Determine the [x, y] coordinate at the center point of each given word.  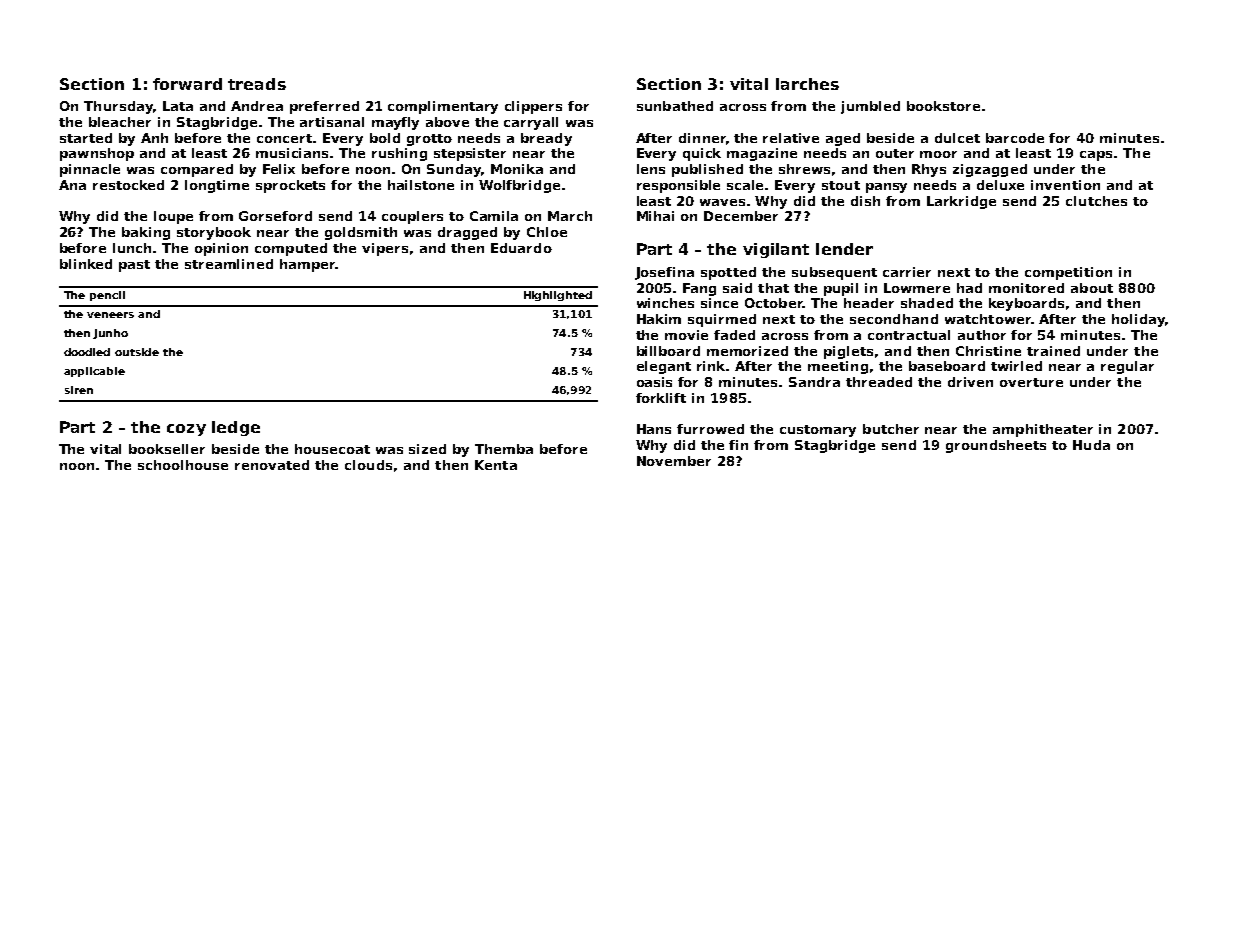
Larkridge [961, 202]
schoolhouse [183, 465]
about [1092, 288]
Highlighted [558, 296]
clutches [1096, 201]
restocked [128, 185]
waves [722, 202]
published [707, 170]
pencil [107, 296]
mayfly [395, 123]
